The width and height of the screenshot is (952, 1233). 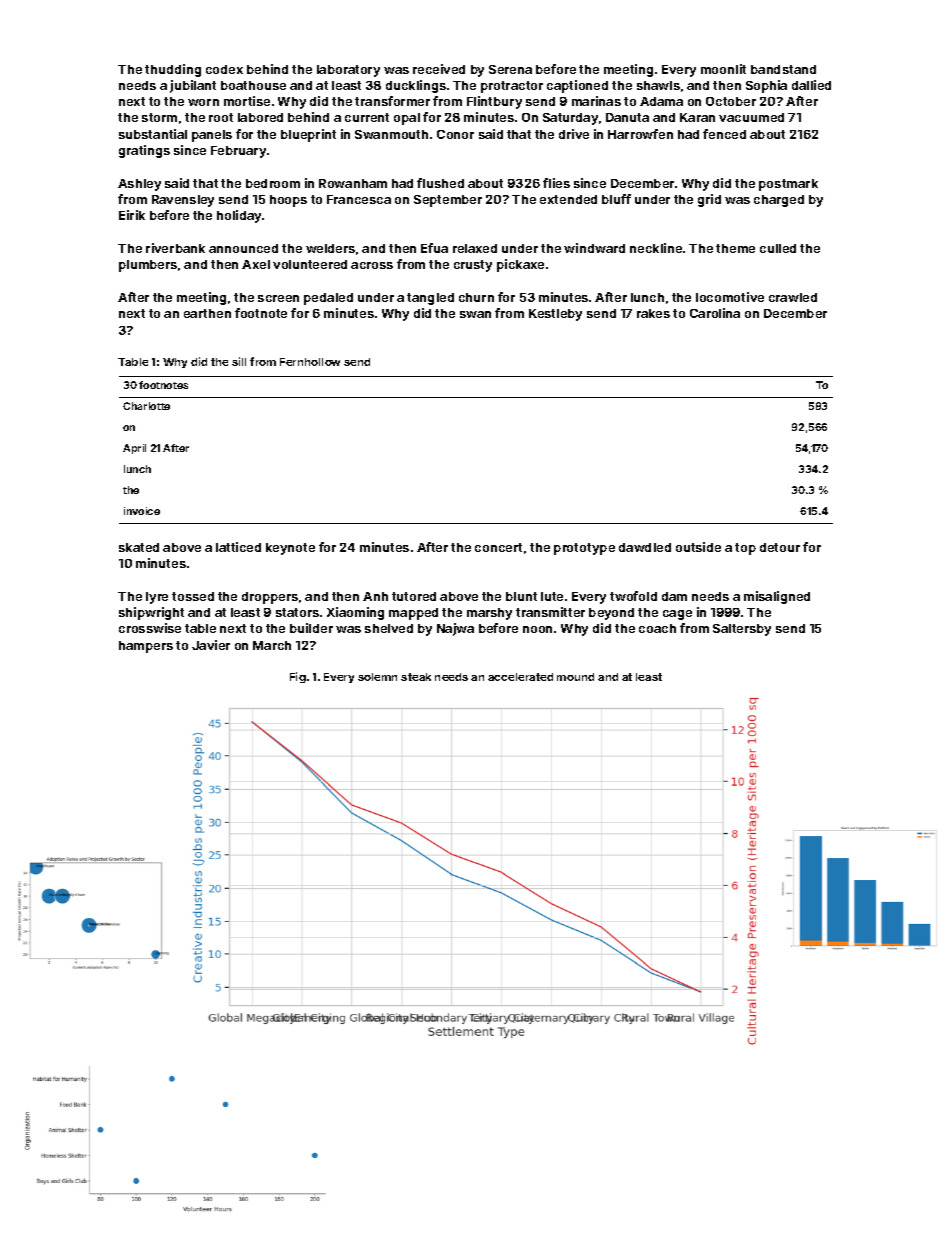 I want to click on plumbers, so click(x=148, y=266).
